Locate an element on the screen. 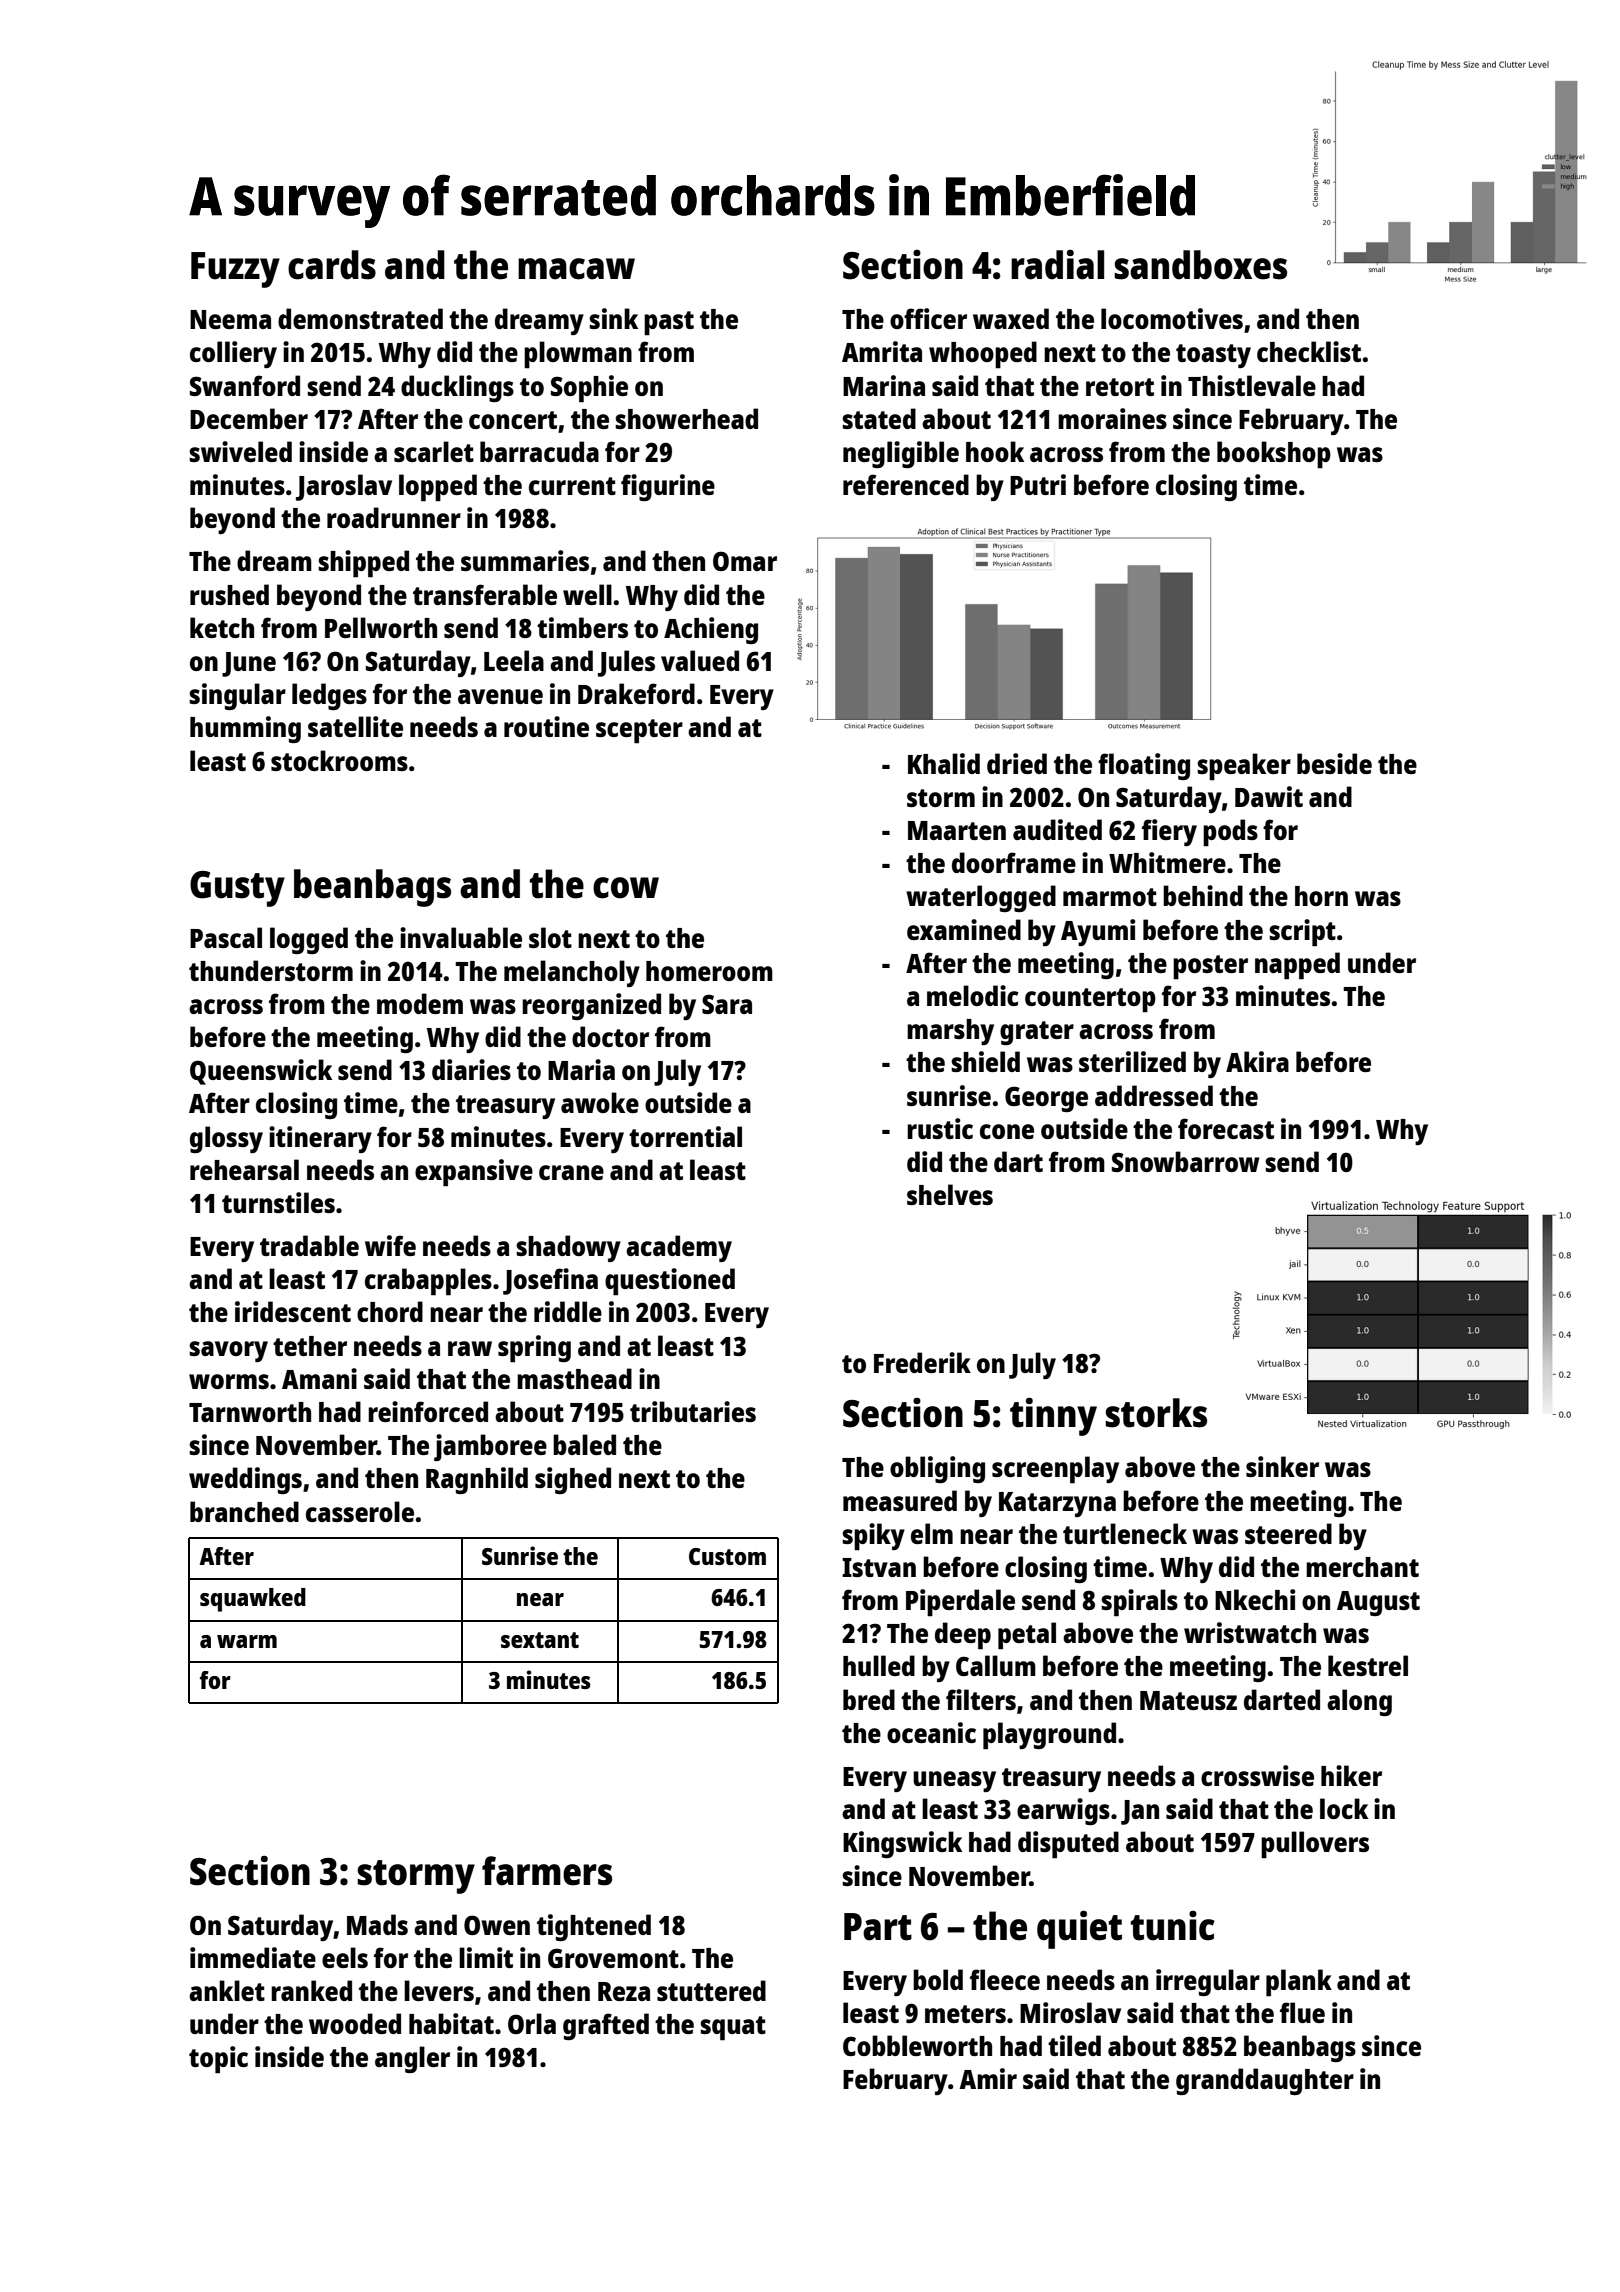 The image size is (1620, 2292). sandboxes is located at coordinates (1200, 265).
